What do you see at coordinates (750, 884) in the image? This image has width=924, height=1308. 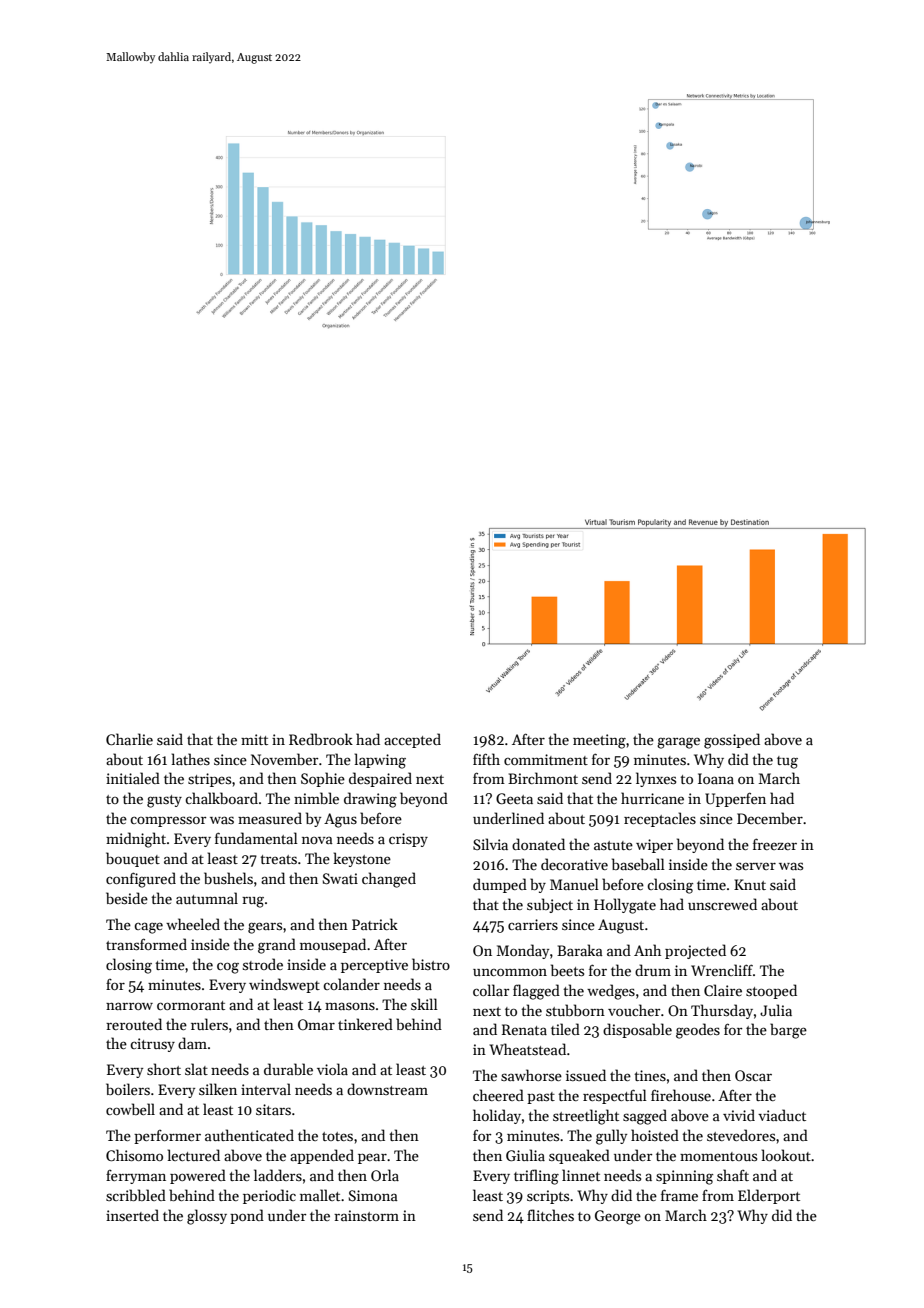 I see `Knut` at bounding box center [750, 884].
